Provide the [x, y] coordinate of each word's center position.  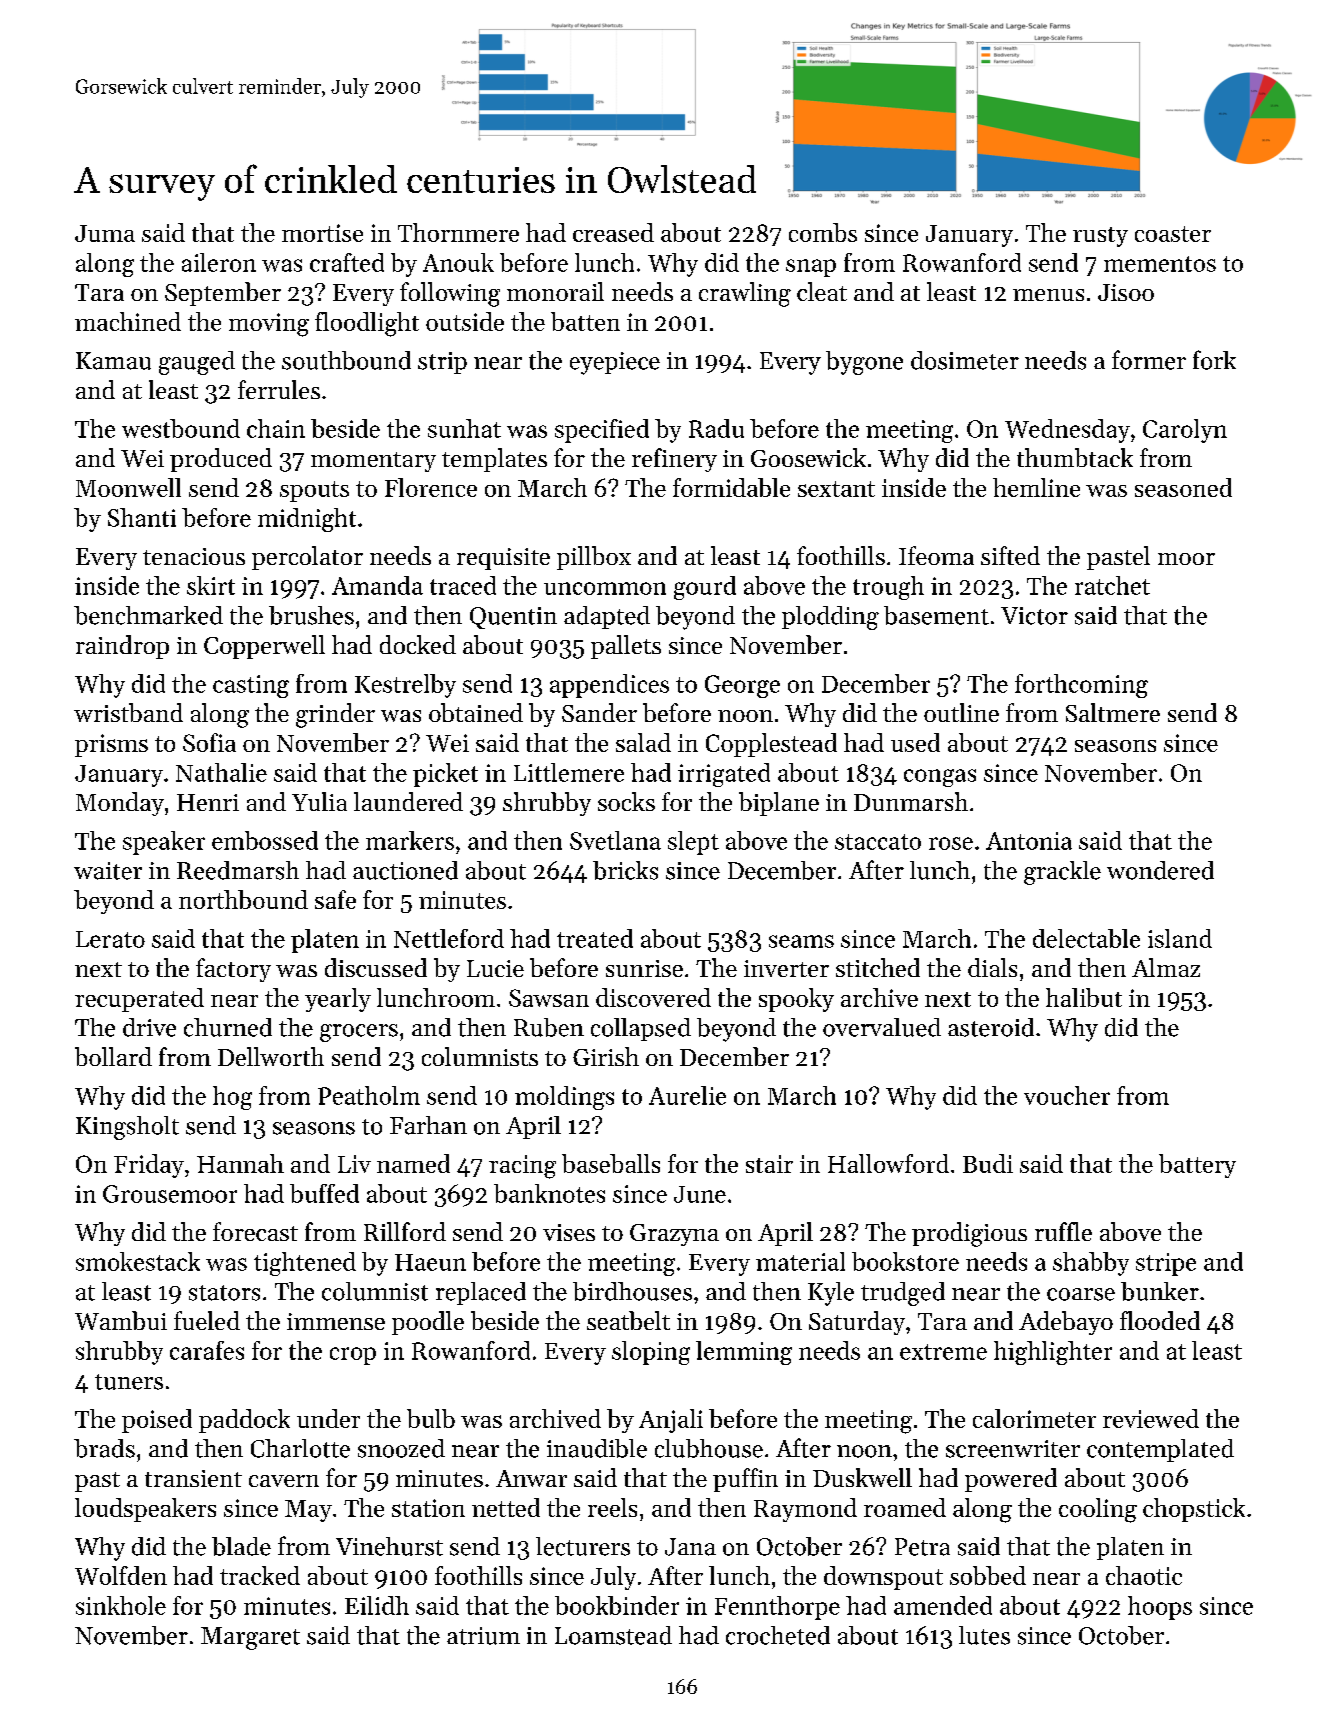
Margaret [250, 1638]
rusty [1100, 237]
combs [823, 232]
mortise [322, 233]
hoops [1160, 1608]
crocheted [778, 1635]
